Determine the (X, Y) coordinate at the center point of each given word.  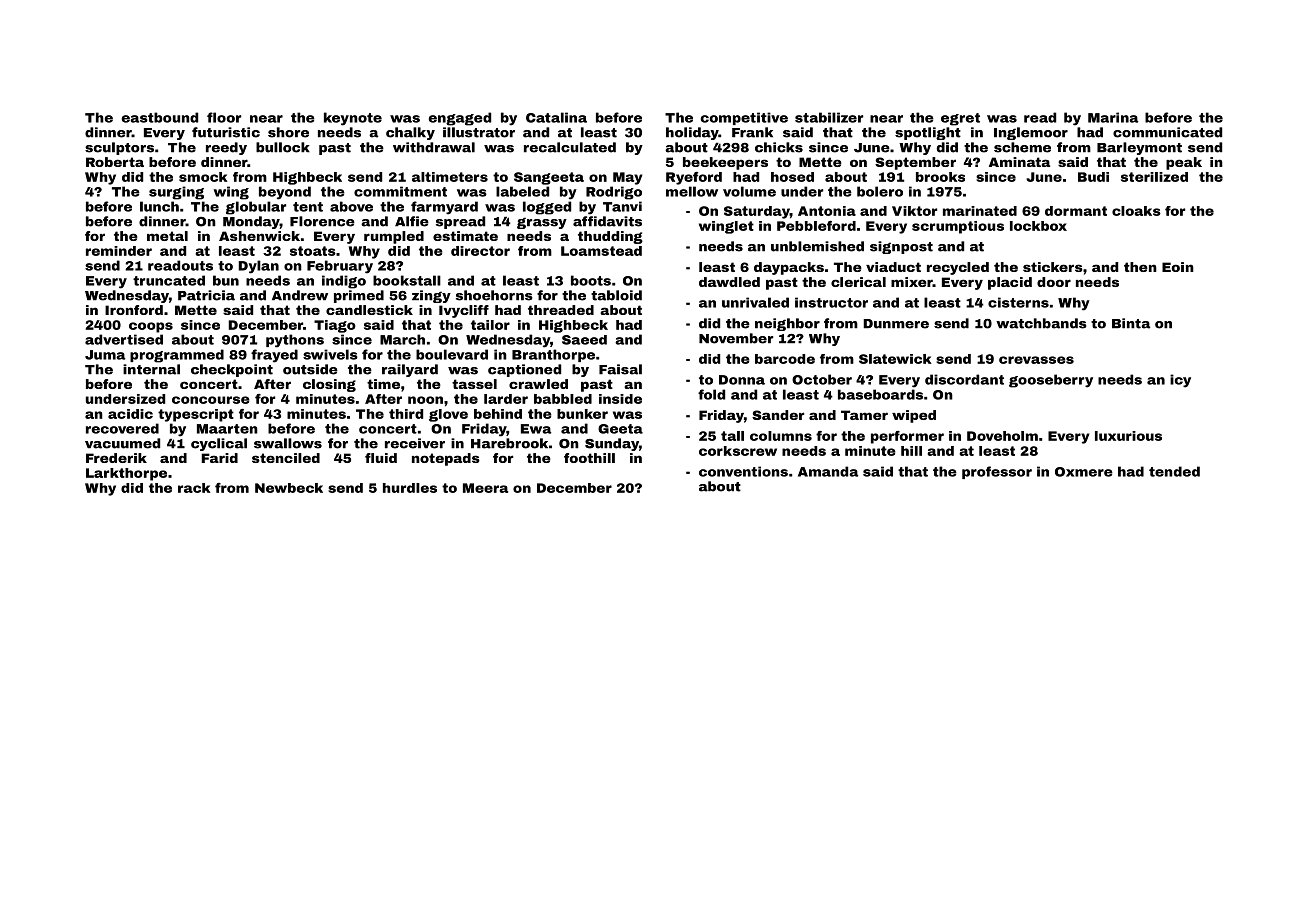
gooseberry (1051, 381)
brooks (940, 177)
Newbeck (289, 488)
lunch (159, 206)
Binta (1131, 323)
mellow (692, 191)
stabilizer (829, 117)
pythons (295, 341)
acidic (130, 414)
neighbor (787, 324)
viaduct (893, 267)
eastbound (160, 117)
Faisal (620, 369)
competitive (744, 118)
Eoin (1178, 267)
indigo (344, 282)
